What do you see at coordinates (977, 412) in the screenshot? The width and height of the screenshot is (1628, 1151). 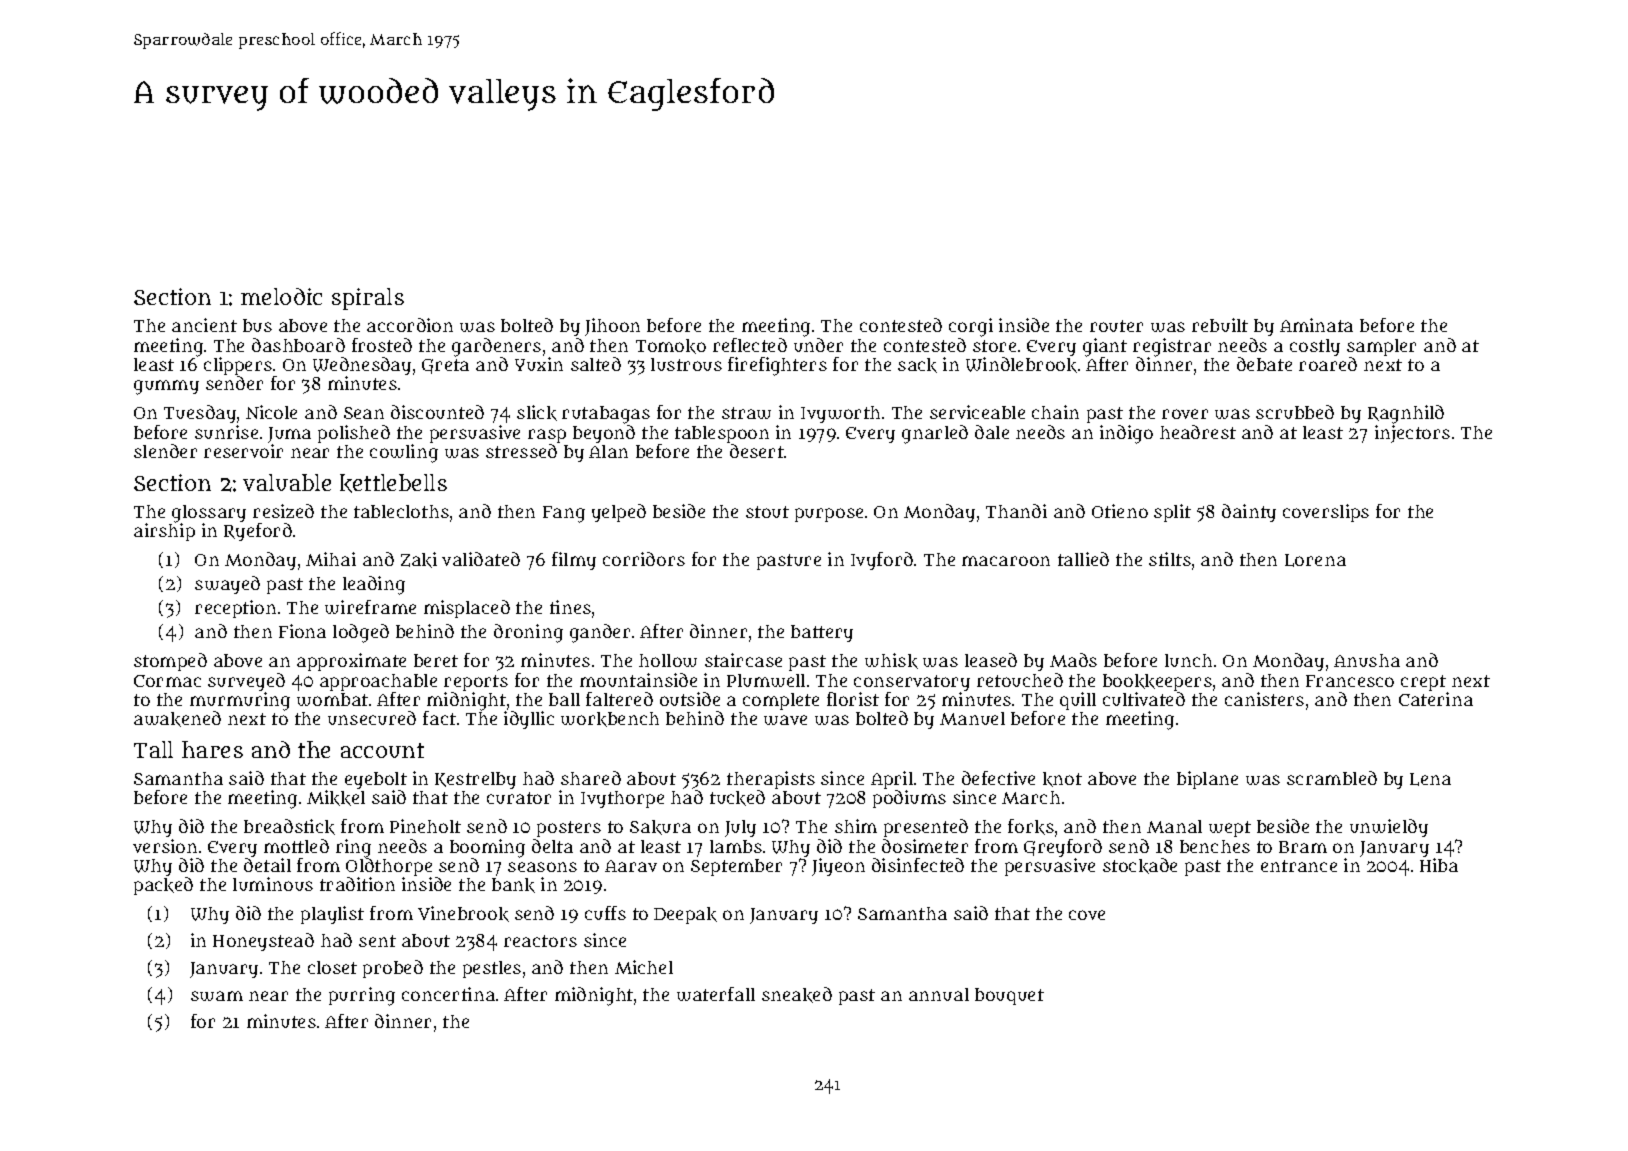 I see `serviceable` at bounding box center [977, 412].
